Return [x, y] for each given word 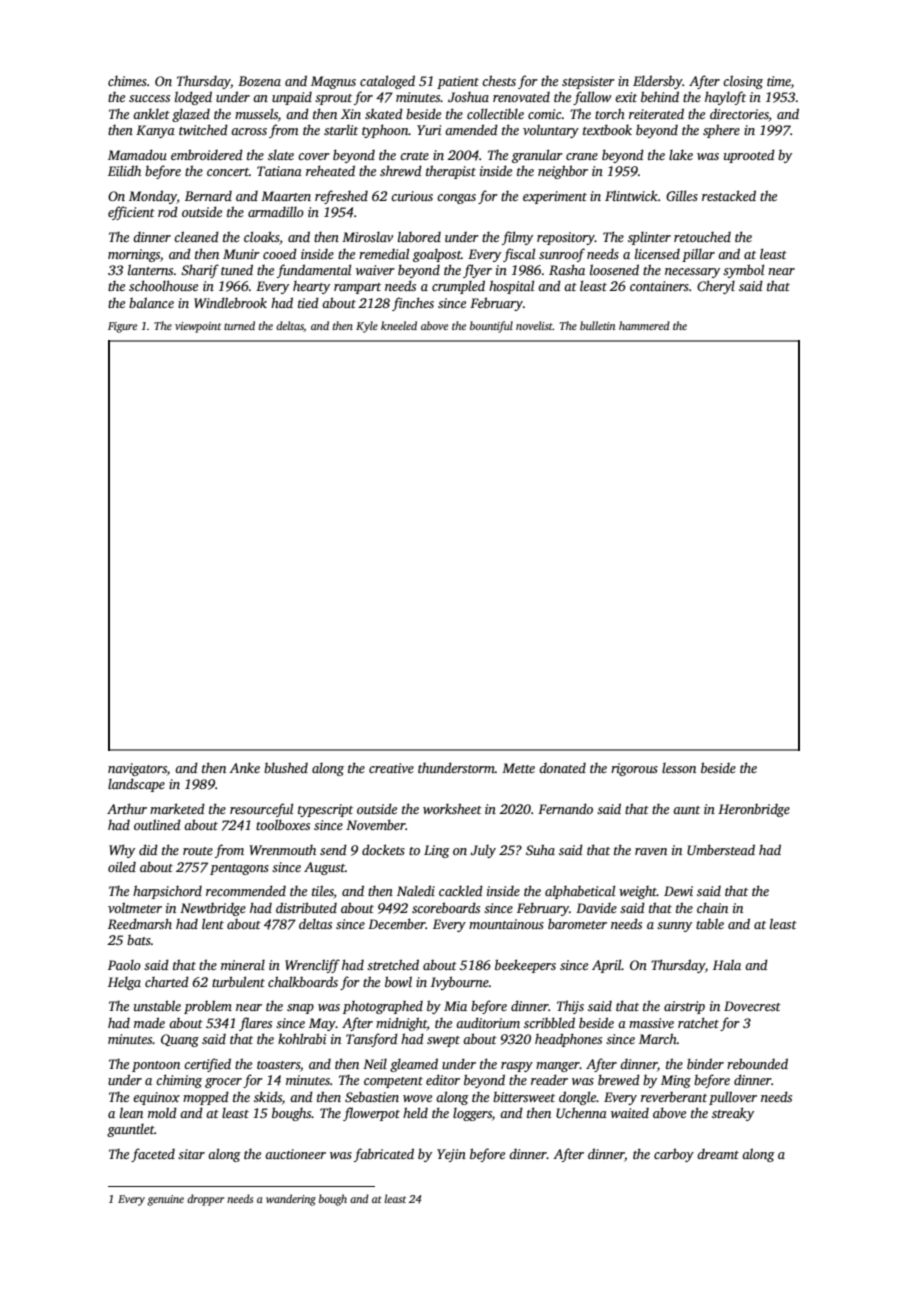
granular [537, 156]
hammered [644, 325]
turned [239, 325]
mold [162, 1112]
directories [739, 113]
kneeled [399, 325]
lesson [679, 768]
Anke [244, 767]
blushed [286, 767]
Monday [153, 197]
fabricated [384, 1155]
